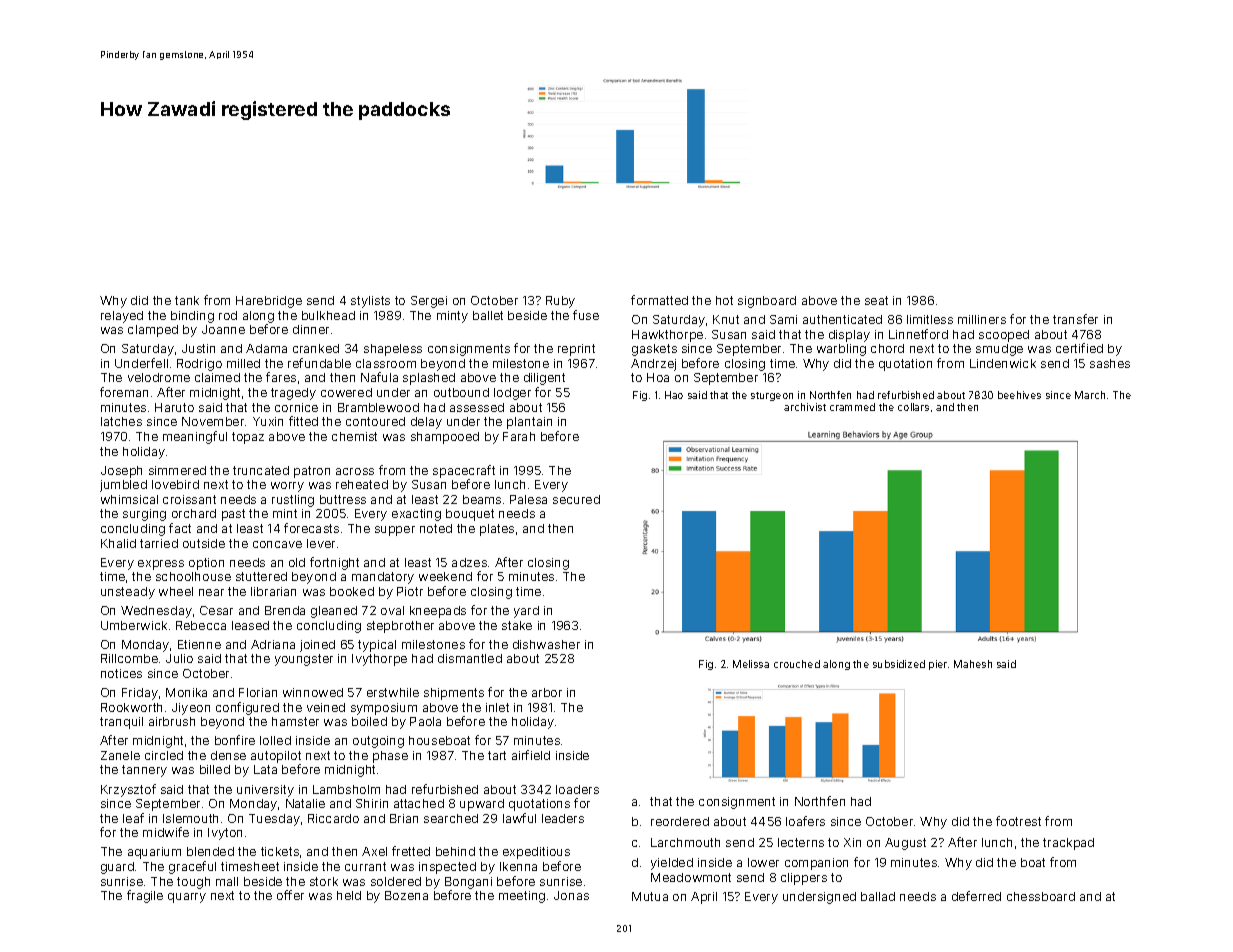 This image has width=1233, height=952. Describe the element at coordinates (193, 576) in the image. I see `schoolhouse` at that location.
